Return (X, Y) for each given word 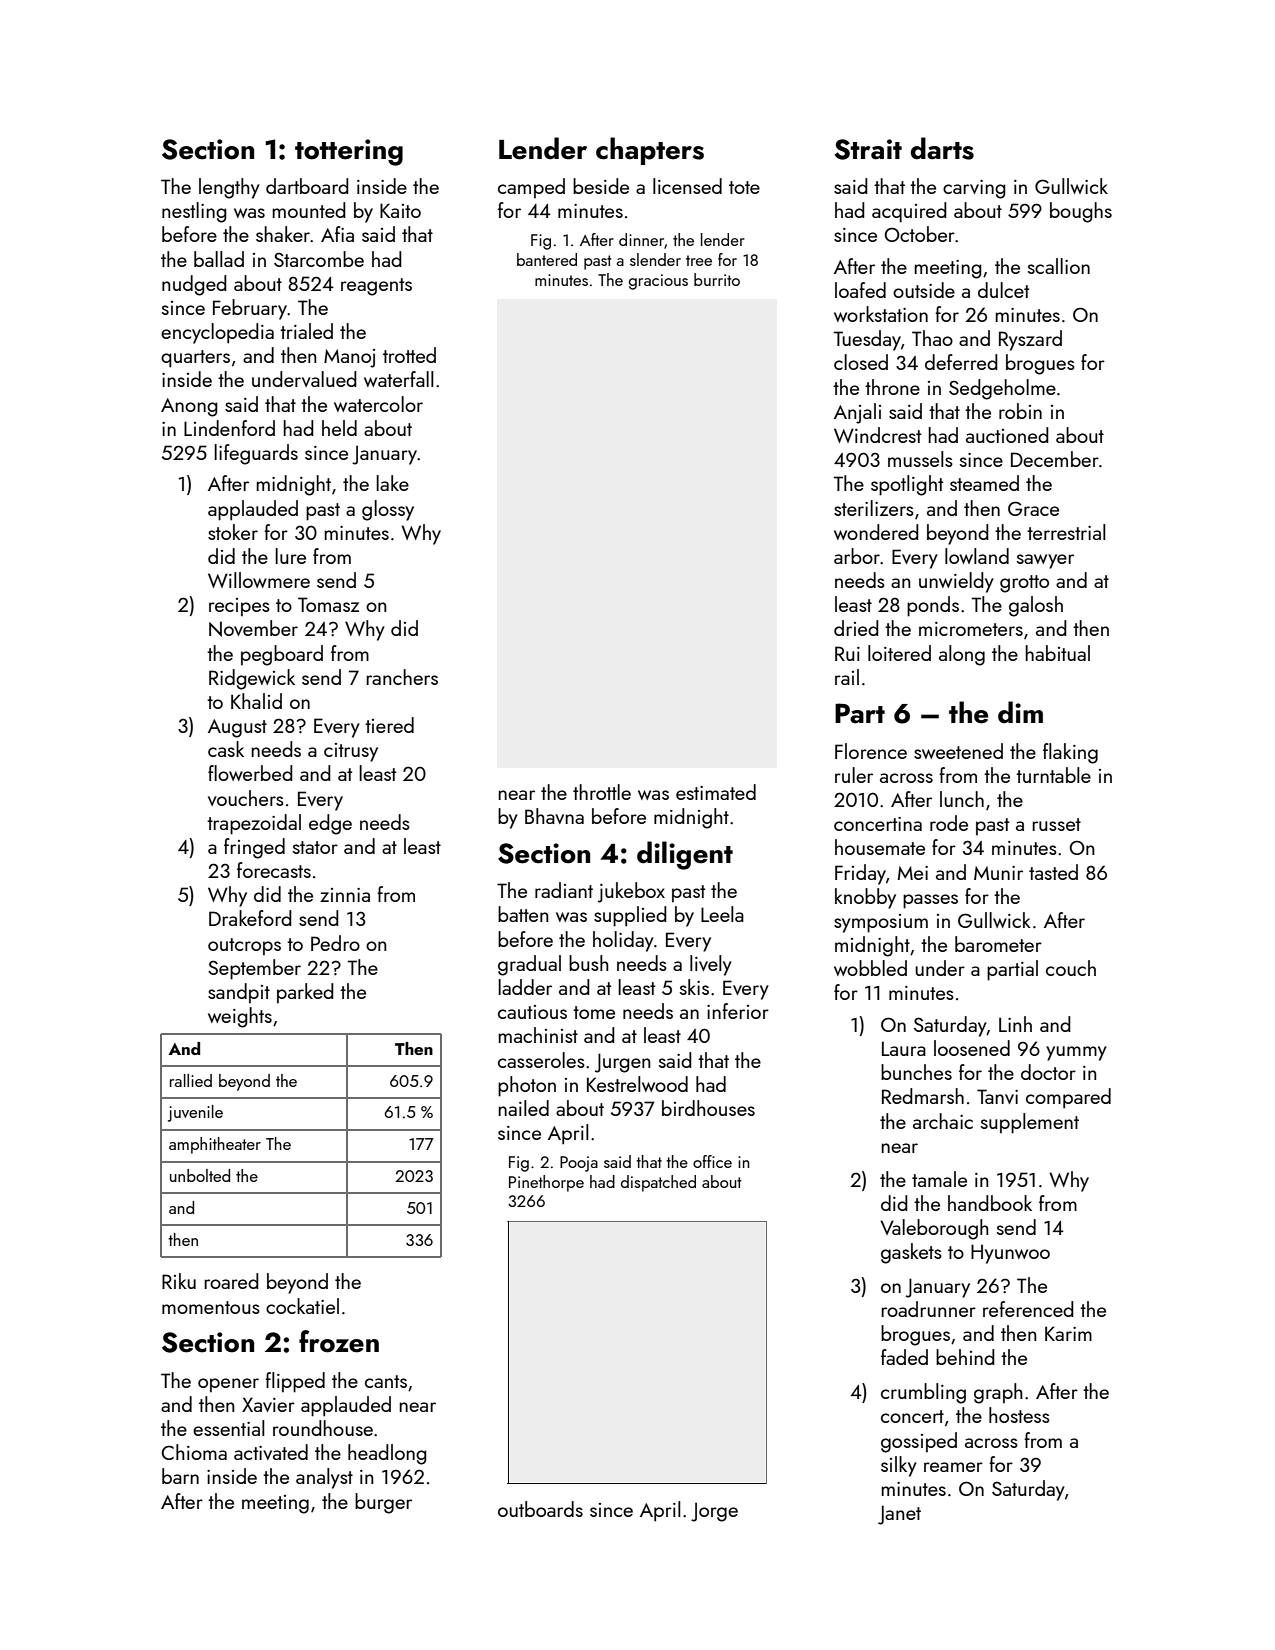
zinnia (345, 895)
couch (1071, 968)
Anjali (857, 413)
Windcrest (877, 435)
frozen (339, 1341)
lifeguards (256, 454)
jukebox (631, 892)
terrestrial (1066, 532)
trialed (306, 331)
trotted (409, 355)
